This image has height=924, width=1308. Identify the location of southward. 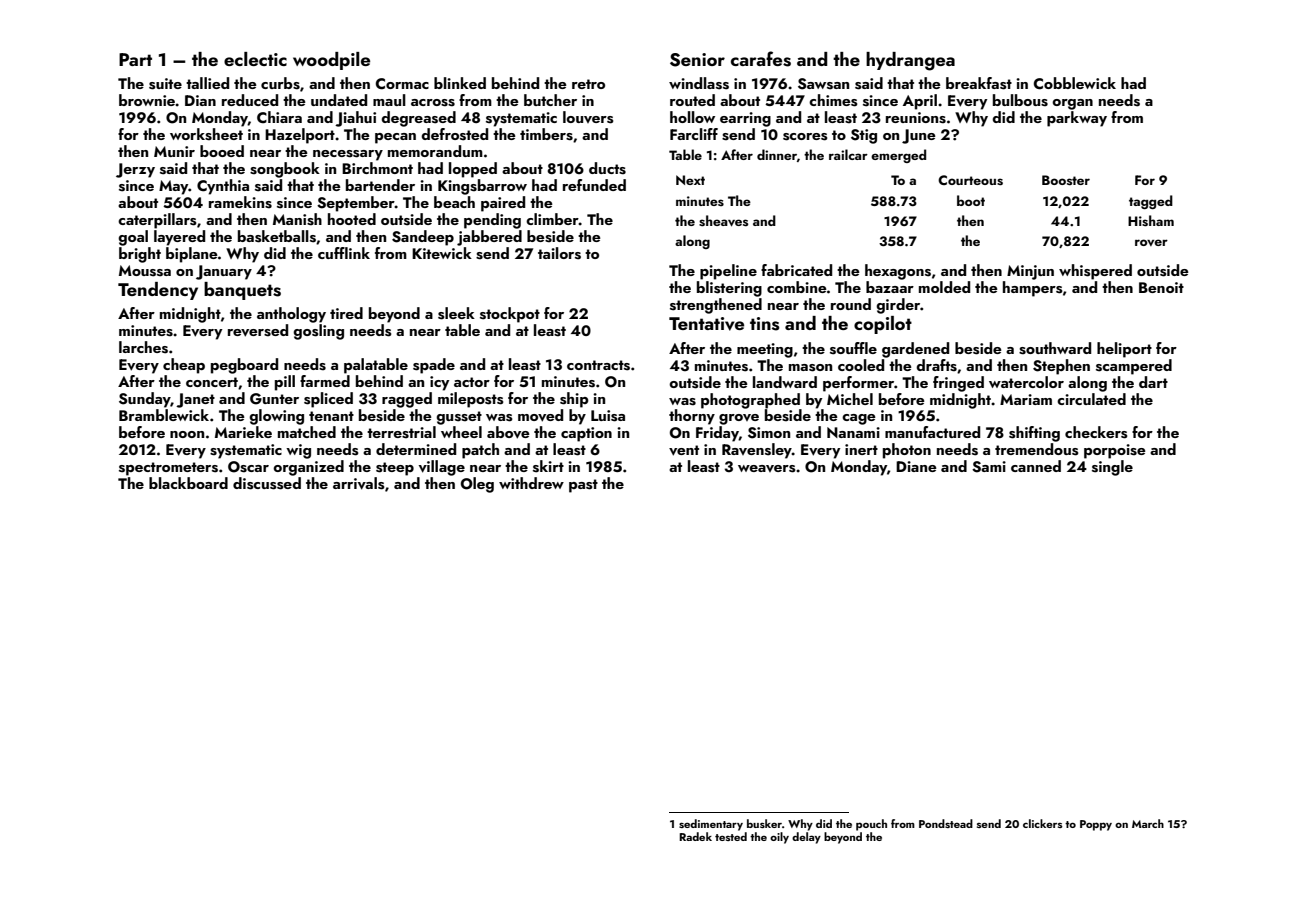
(1055, 348).
